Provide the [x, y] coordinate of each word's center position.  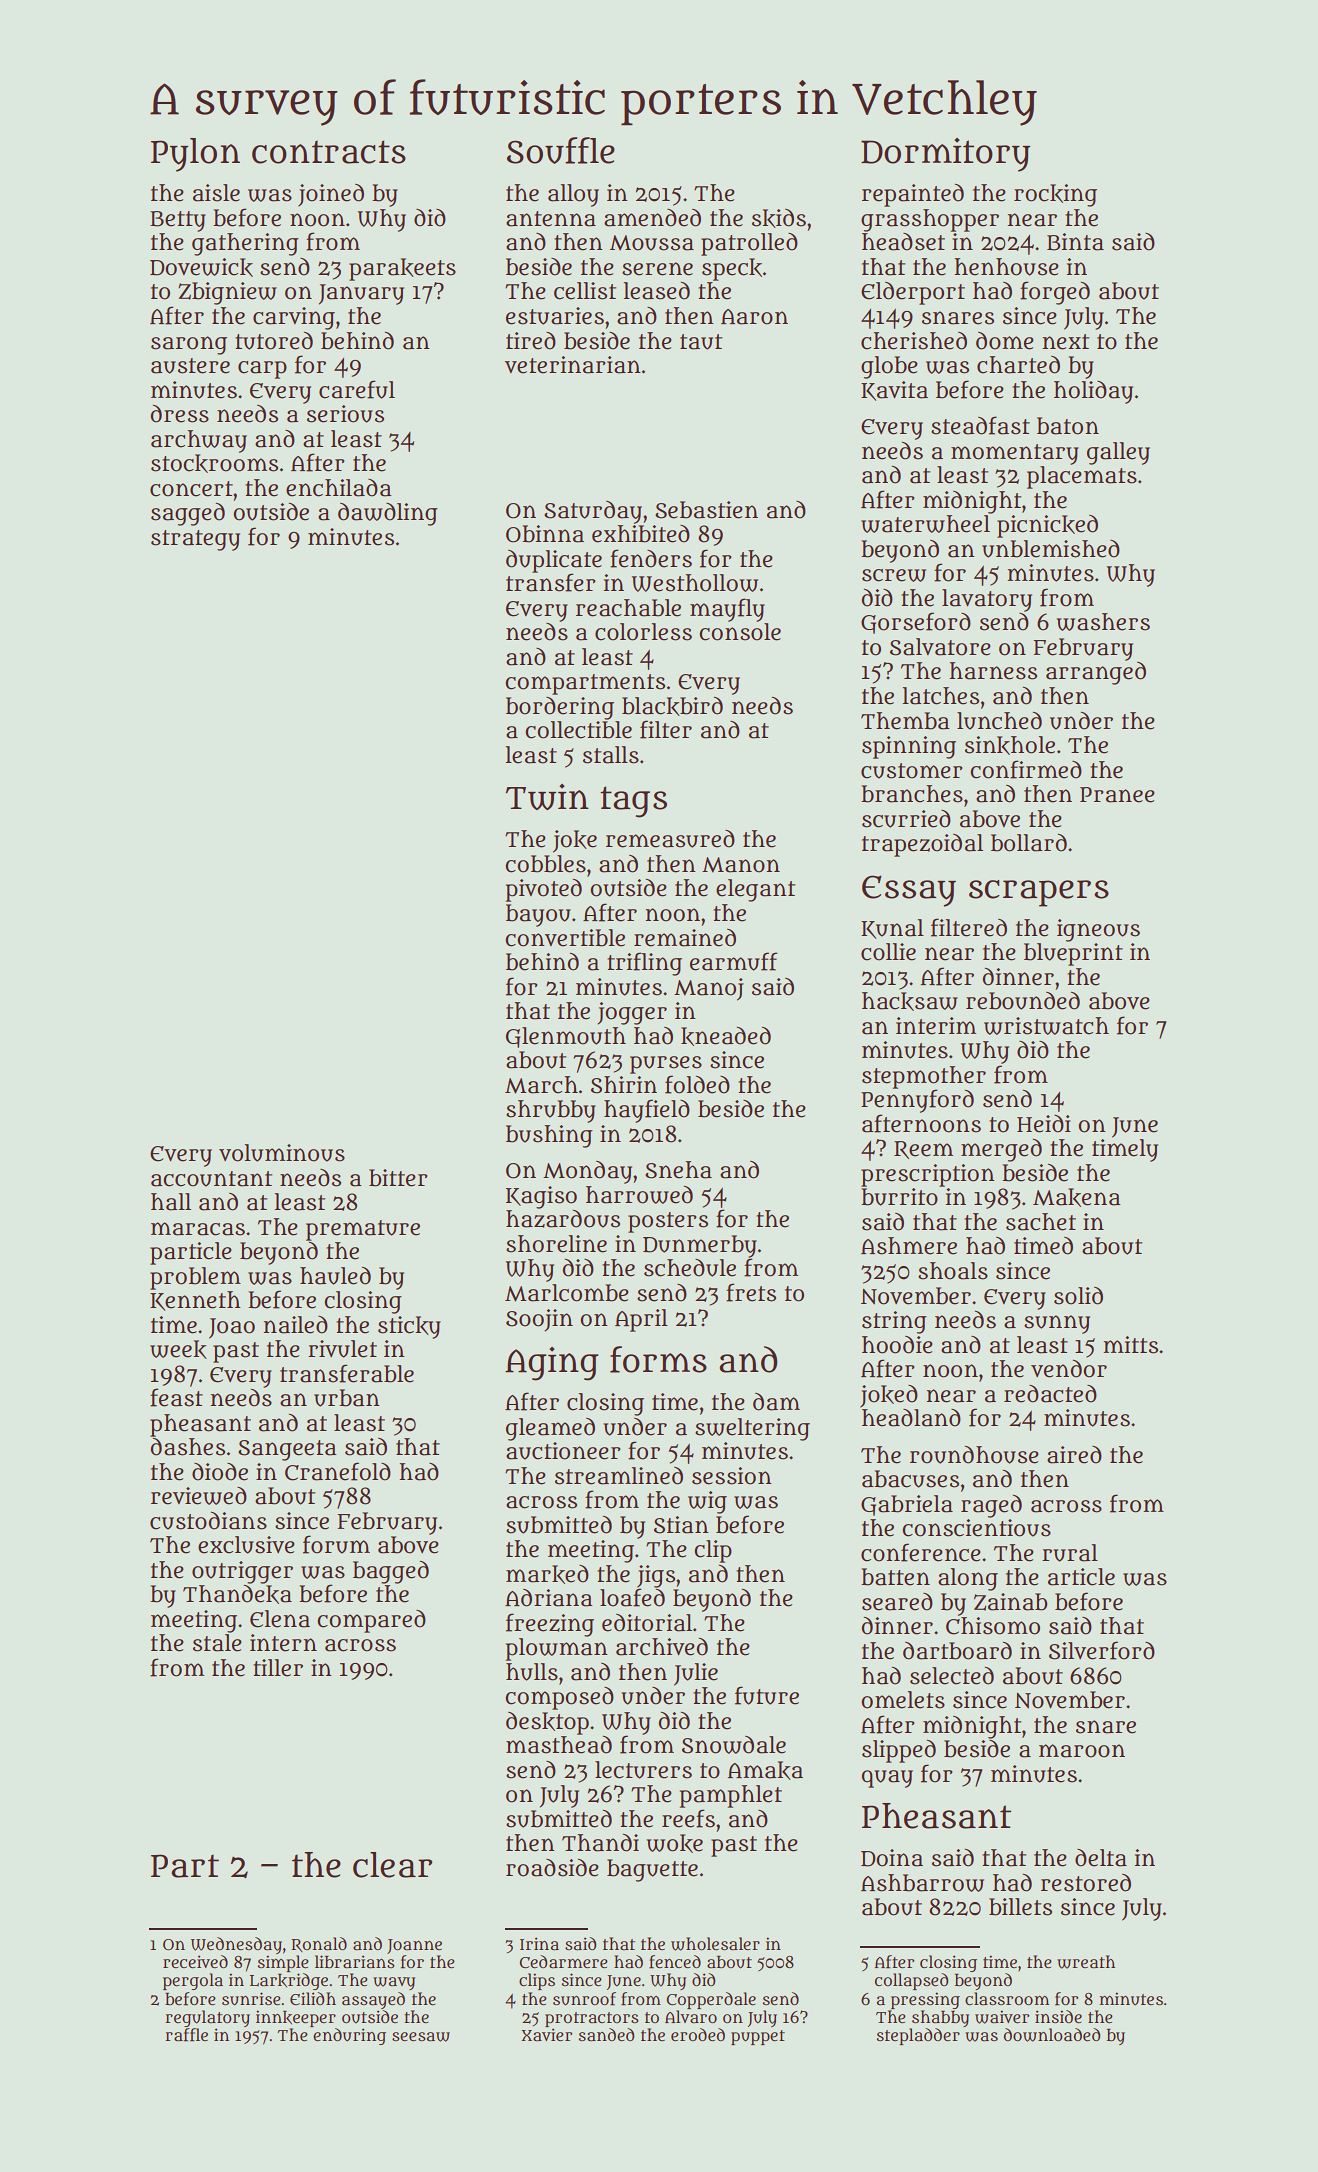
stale [217, 1643]
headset [903, 242]
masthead [559, 1745]
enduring [349, 2036]
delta [1101, 1858]
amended [652, 218]
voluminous [282, 1153]
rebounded [1023, 1001]
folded [697, 1084]
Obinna [545, 534]
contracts [329, 152]
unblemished [1051, 549]
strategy [195, 540]
